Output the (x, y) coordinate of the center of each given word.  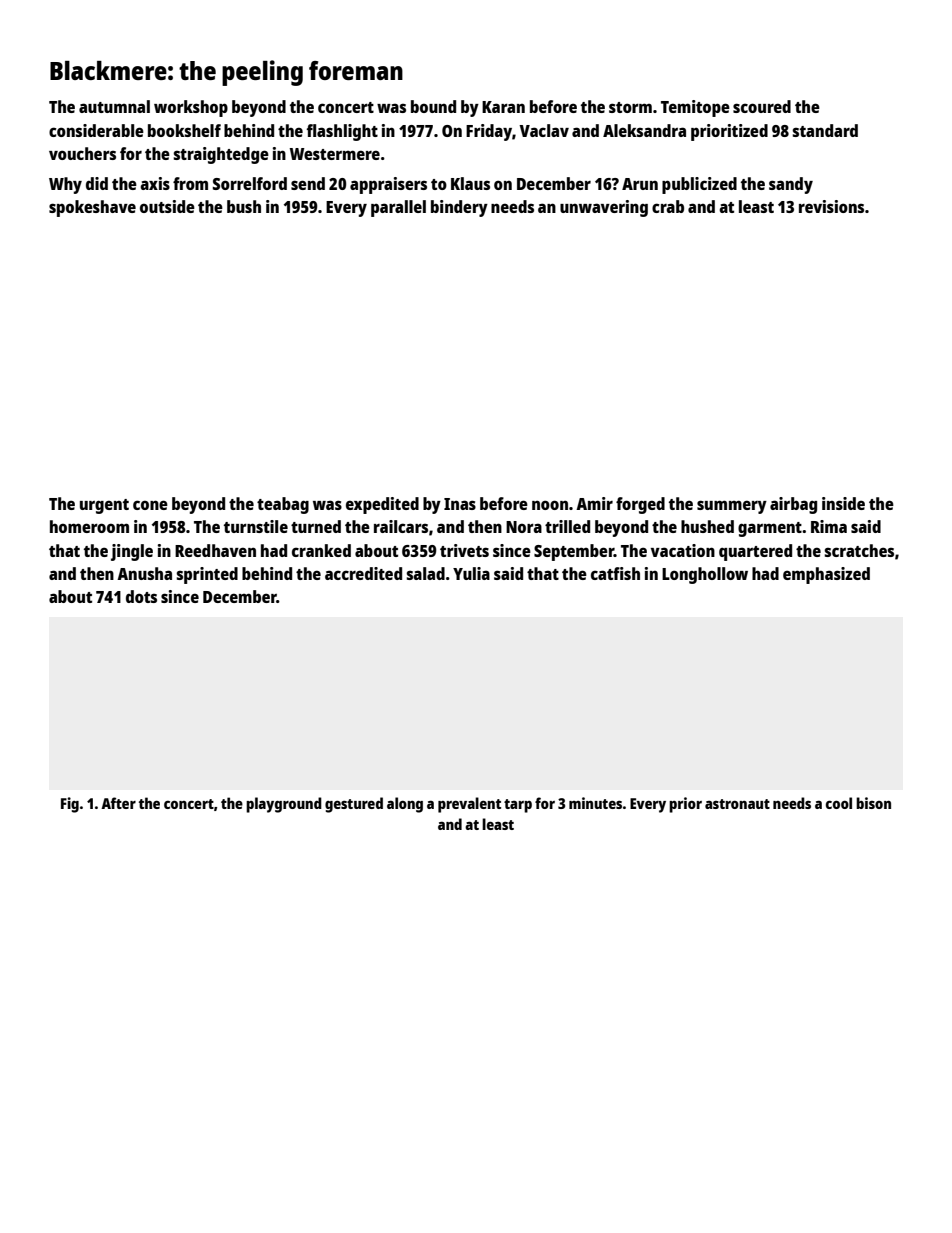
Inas (460, 504)
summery (732, 507)
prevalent (469, 805)
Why (65, 185)
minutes (595, 803)
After (118, 803)
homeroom (89, 526)
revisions (831, 206)
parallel (398, 208)
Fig (70, 805)
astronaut (737, 804)
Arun (640, 184)
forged (640, 505)
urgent (104, 506)
